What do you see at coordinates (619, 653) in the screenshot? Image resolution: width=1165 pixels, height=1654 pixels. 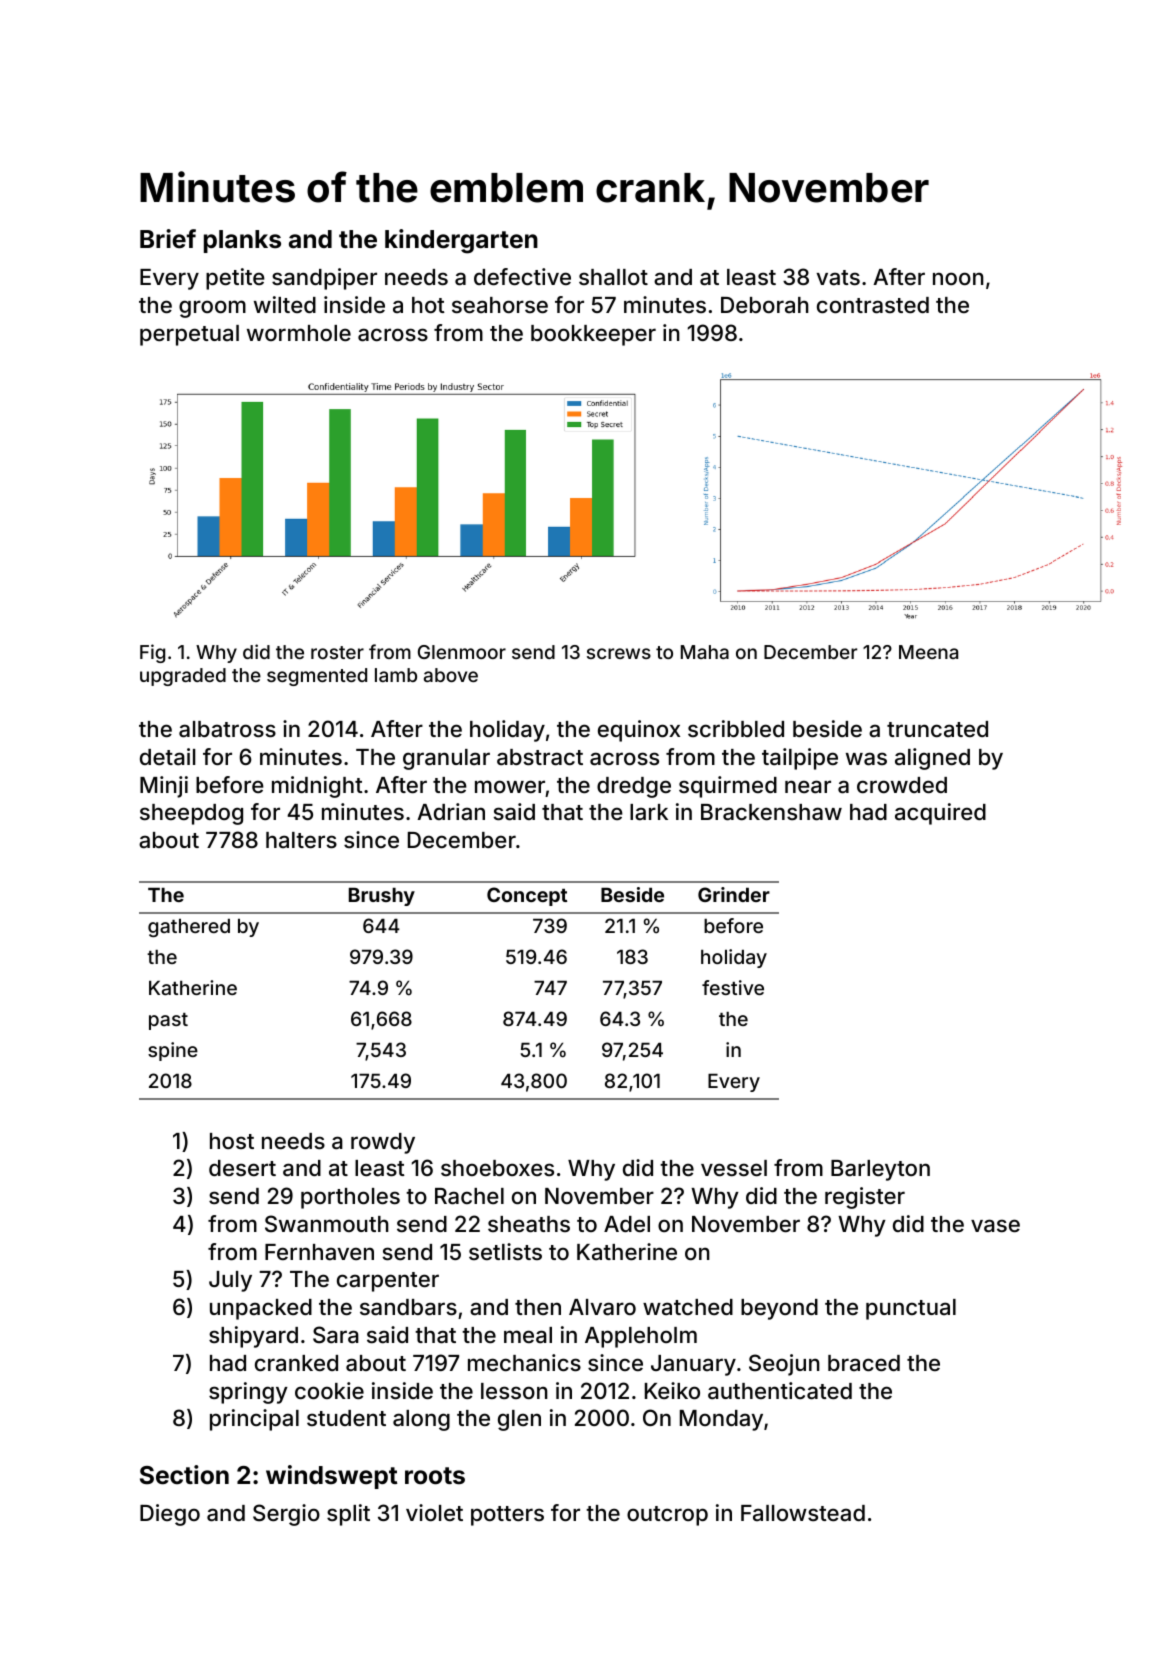 I see `screws` at bounding box center [619, 653].
